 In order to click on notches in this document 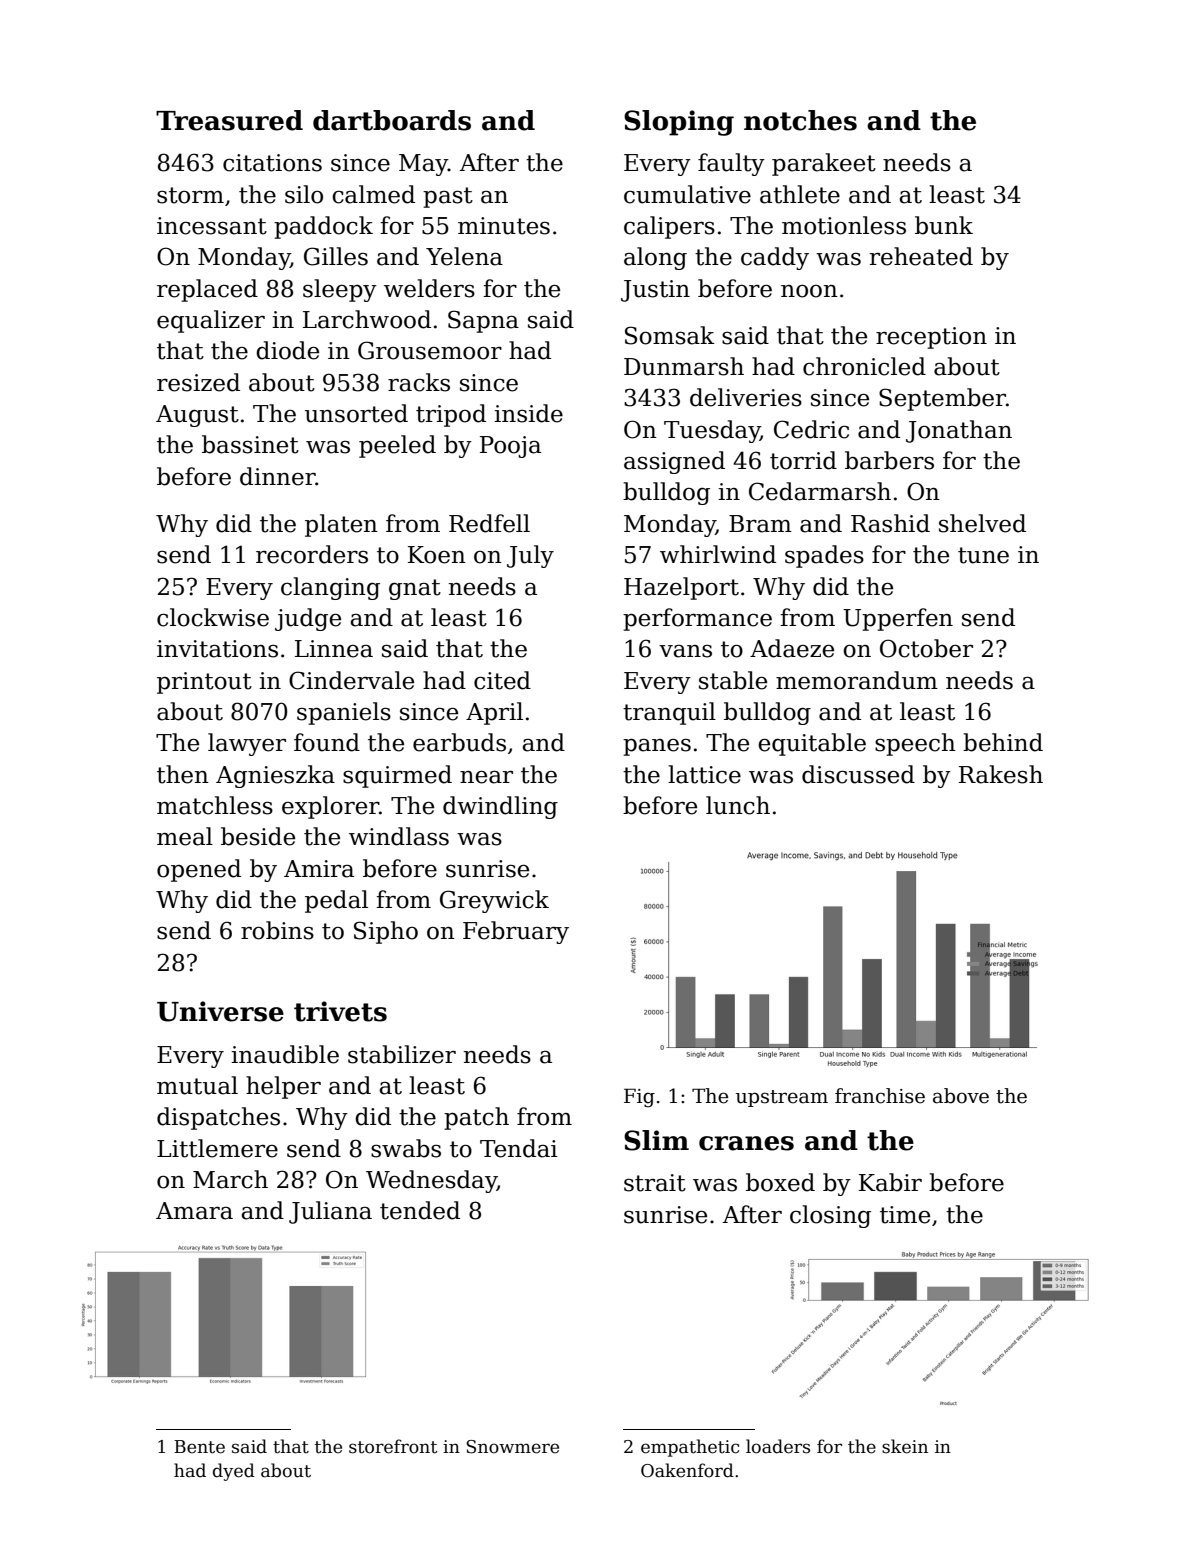, I will do `click(800, 120)`.
